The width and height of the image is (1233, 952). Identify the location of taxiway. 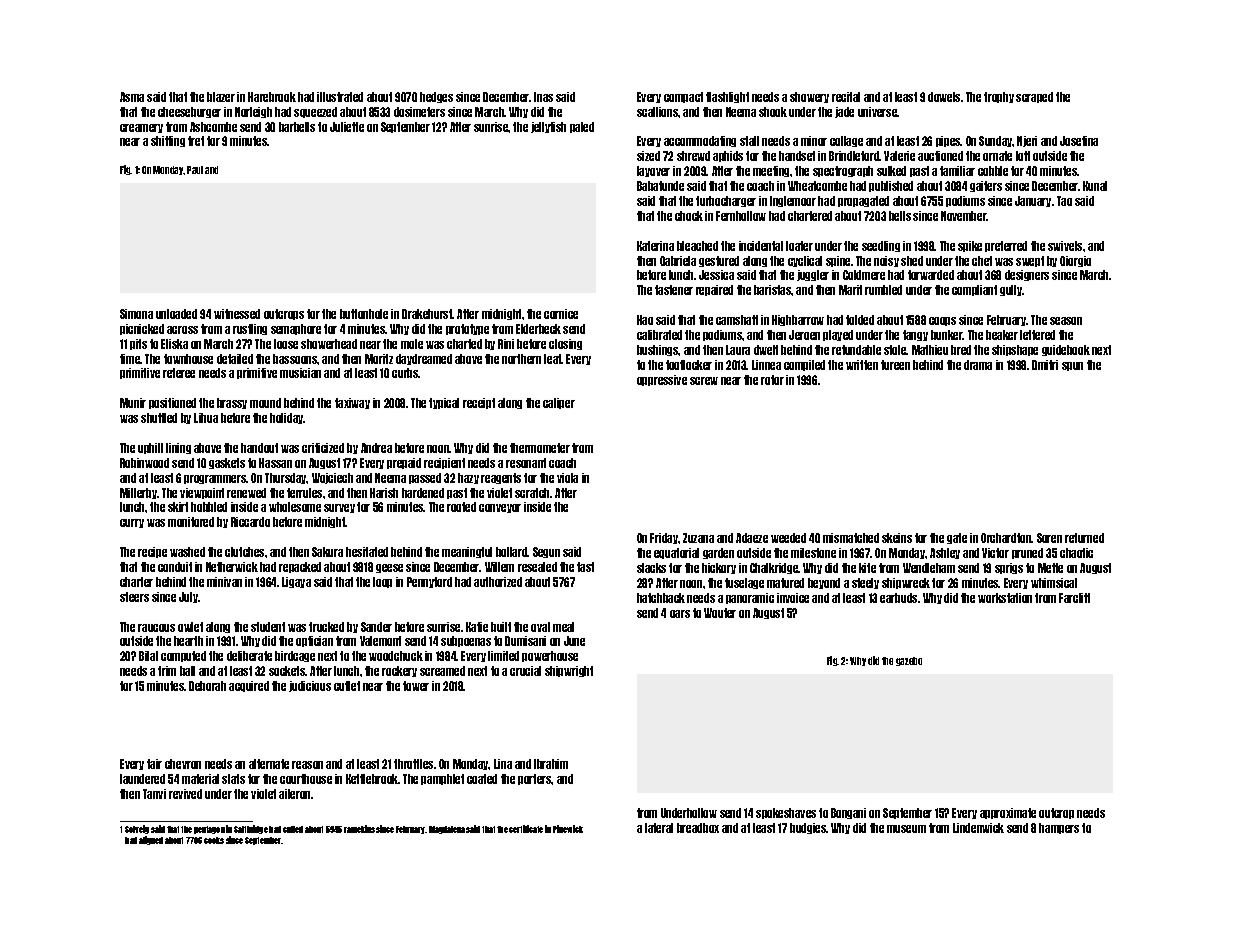
(352, 403).
